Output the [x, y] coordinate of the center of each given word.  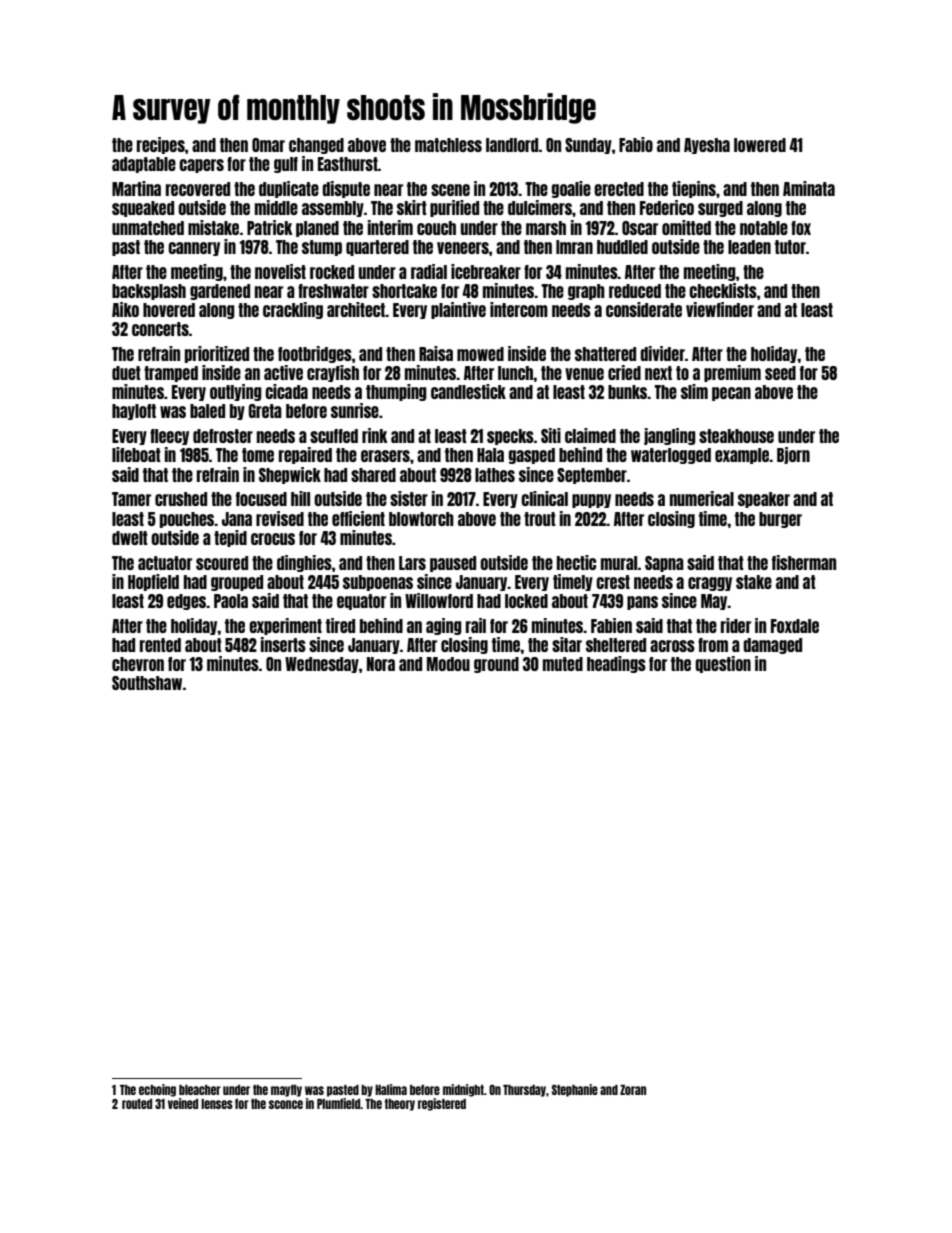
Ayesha [707, 146]
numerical [702, 498]
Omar [268, 145]
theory [400, 1105]
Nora [381, 664]
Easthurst [348, 164]
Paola [231, 601]
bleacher [200, 1090]
